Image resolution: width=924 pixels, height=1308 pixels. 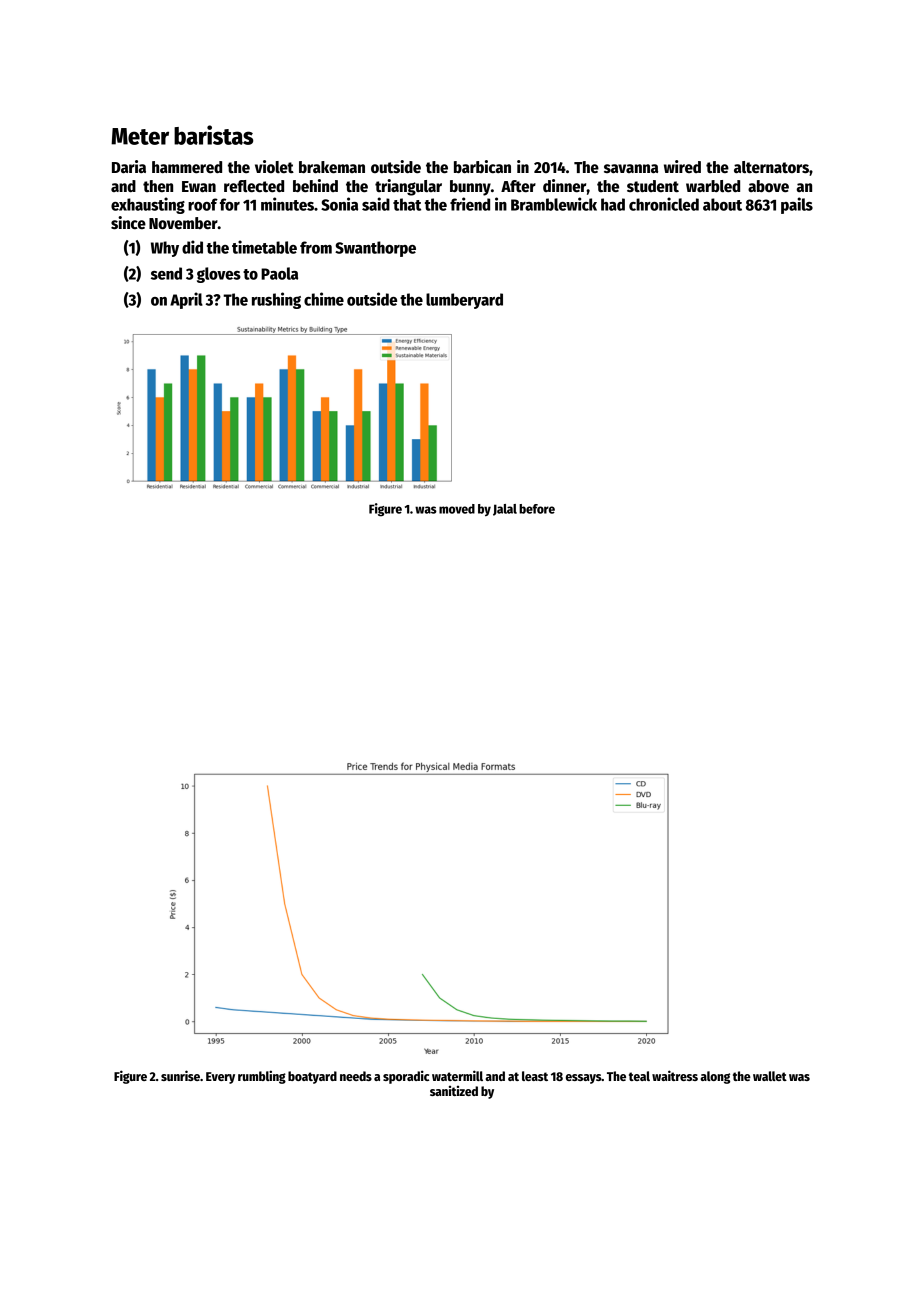 What do you see at coordinates (140, 136) in the screenshot?
I see `Meter` at bounding box center [140, 136].
